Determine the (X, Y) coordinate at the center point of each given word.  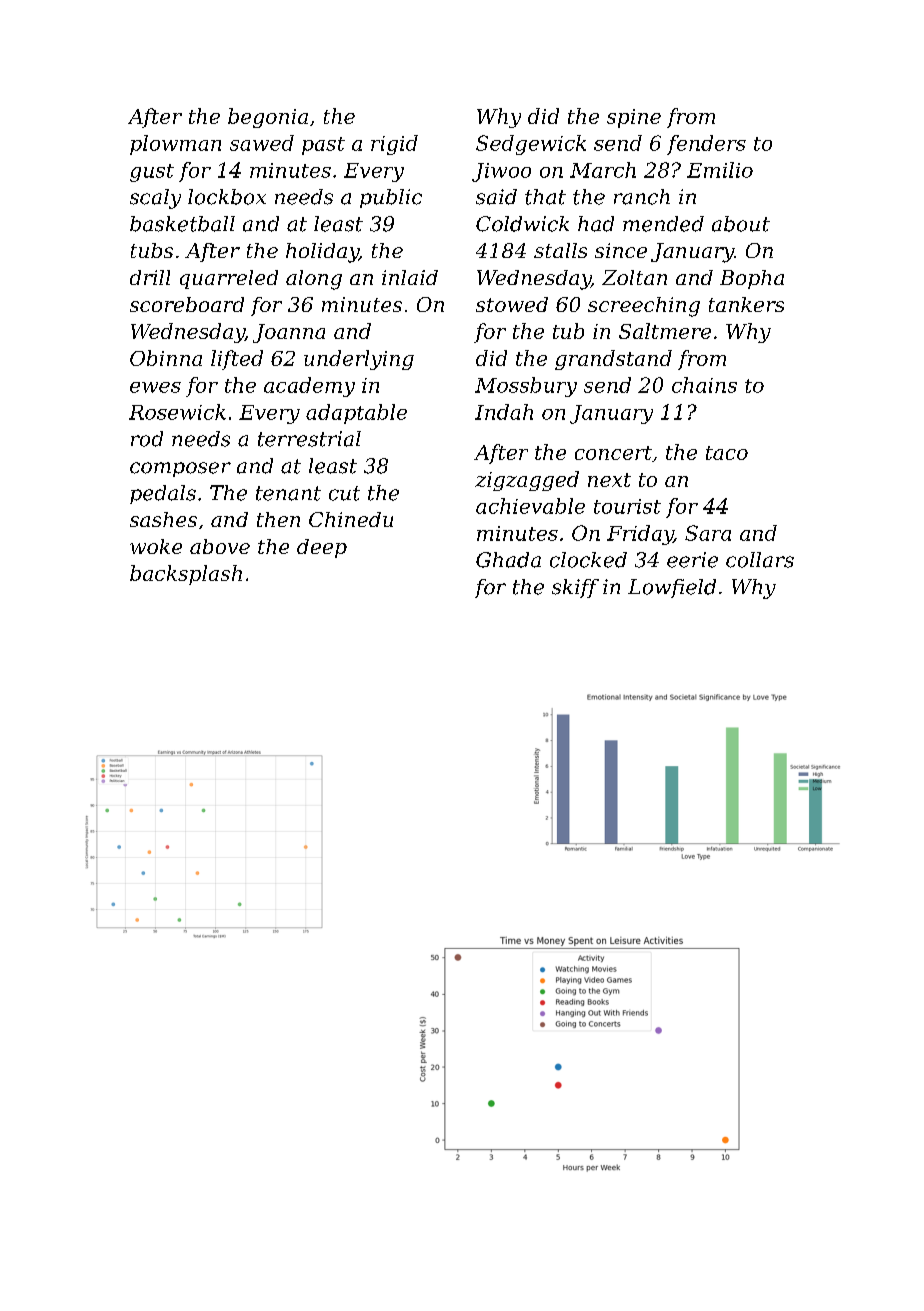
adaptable (356, 414)
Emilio (720, 170)
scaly (155, 199)
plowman (175, 145)
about (741, 224)
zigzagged (527, 481)
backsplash (186, 575)
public (391, 198)
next (609, 480)
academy (309, 387)
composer (180, 469)
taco (727, 453)
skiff (575, 588)
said (496, 197)
